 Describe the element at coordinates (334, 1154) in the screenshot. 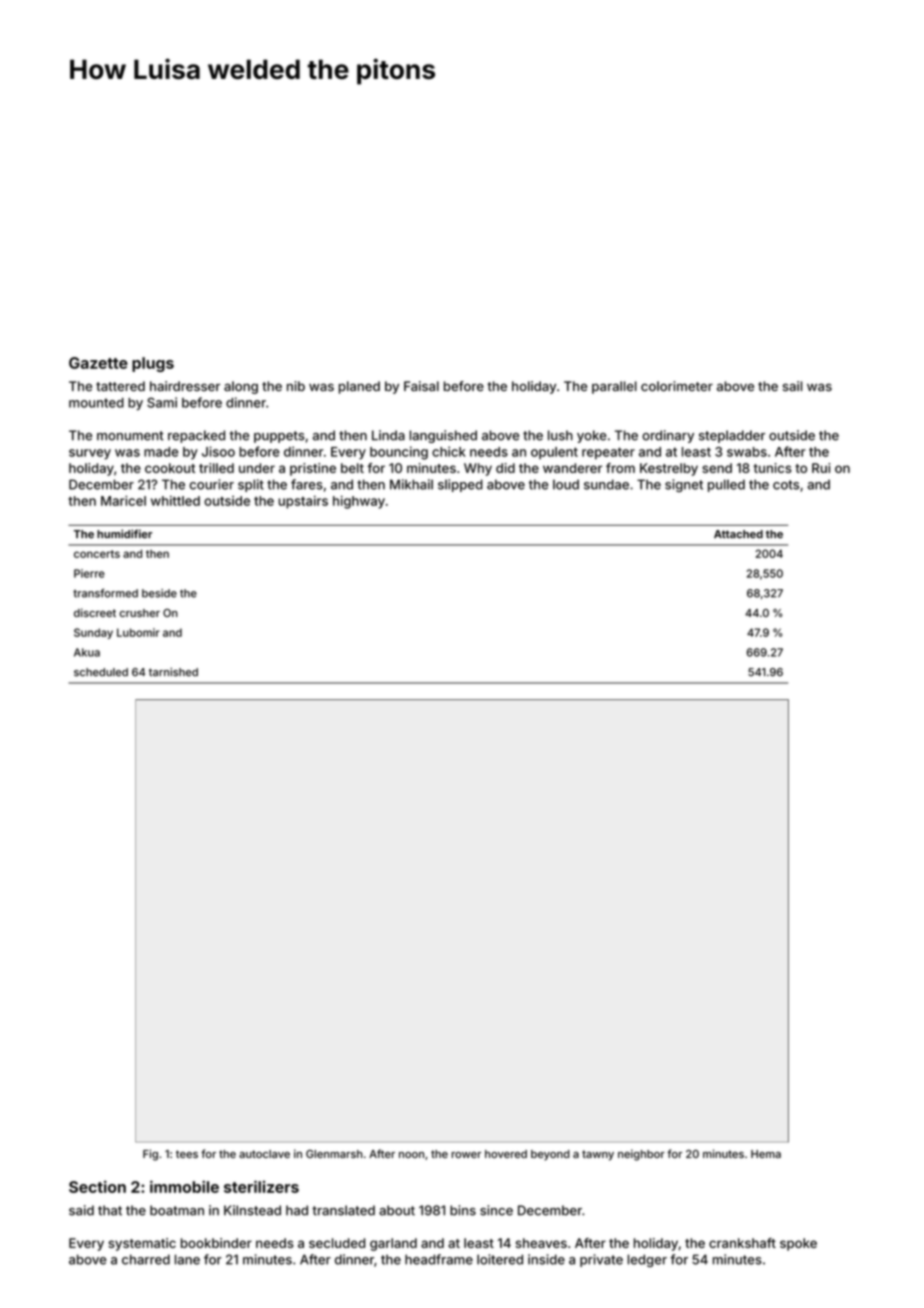

I see `Glenmarsh` at that location.
